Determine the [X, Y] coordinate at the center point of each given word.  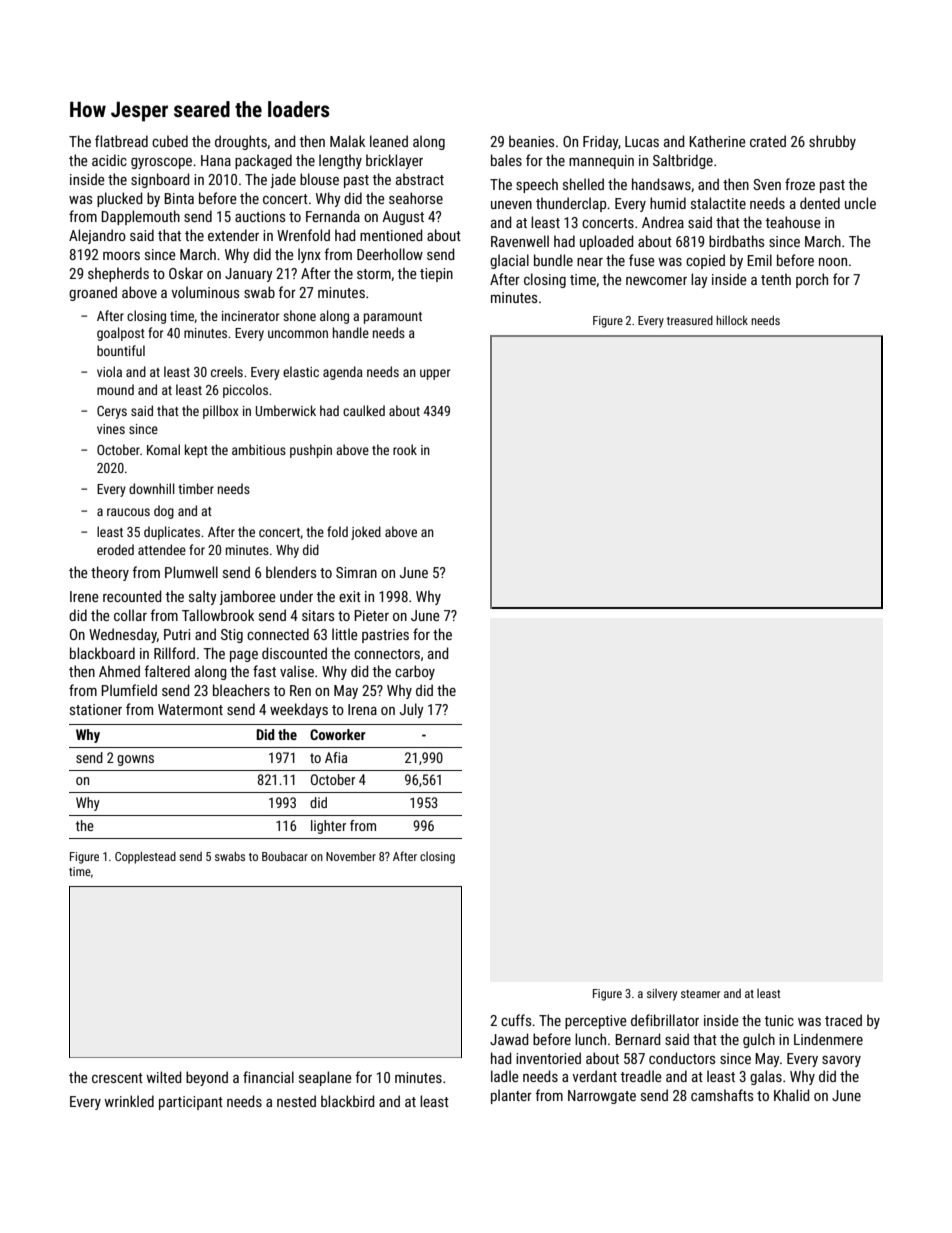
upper [435, 374]
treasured [690, 320]
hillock [732, 320]
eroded [115, 549]
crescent [117, 1078]
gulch [759, 1040]
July [412, 710]
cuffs [516, 1020]
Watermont [190, 709]
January [249, 275]
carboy [415, 672]
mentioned [391, 235]
